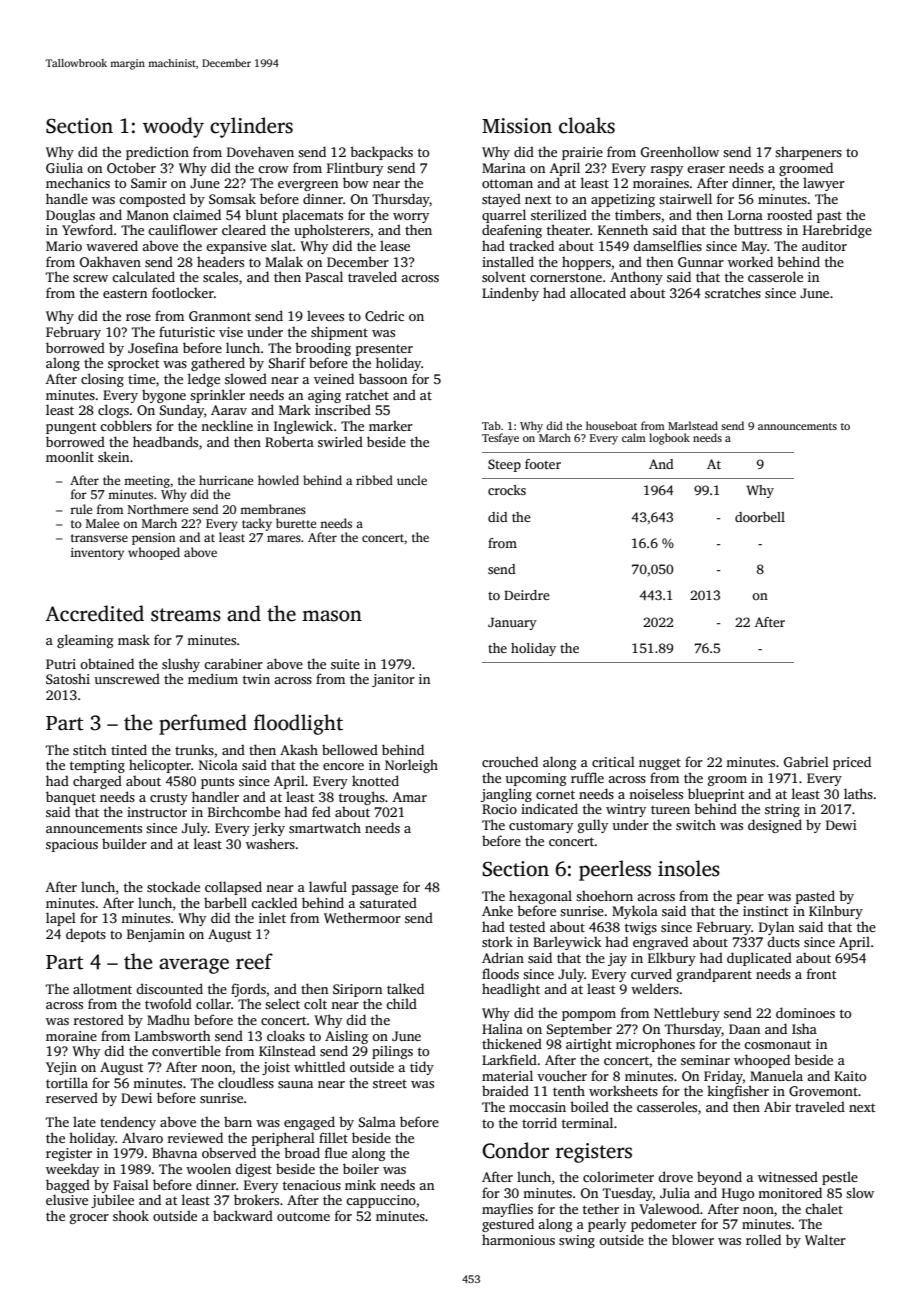 The image size is (924, 1308). Describe the element at coordinates (89, 1219) in the document. I see `grocer` at that location.
